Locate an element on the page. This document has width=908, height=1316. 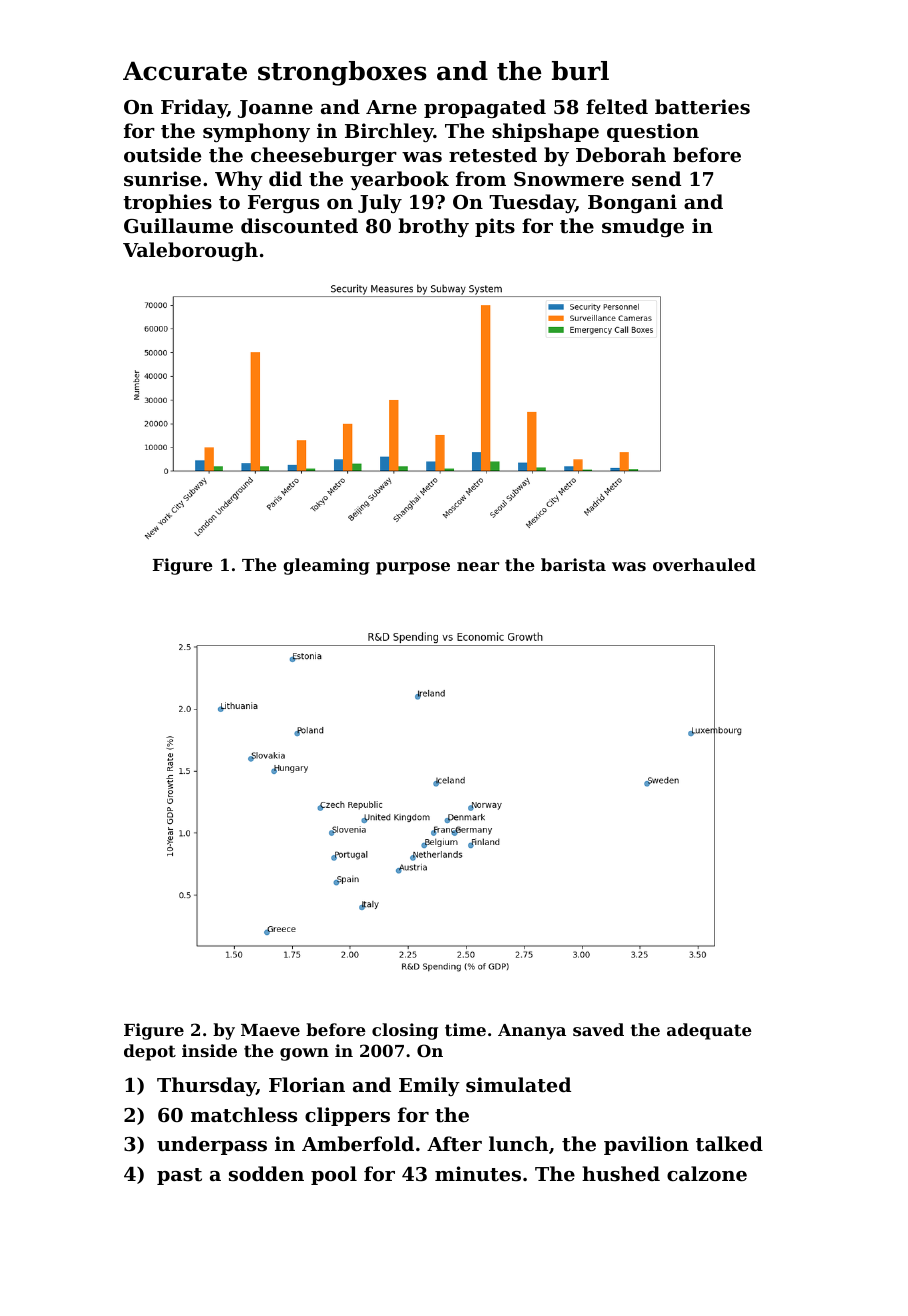
simulated is located at coordinates (518, 1085).
